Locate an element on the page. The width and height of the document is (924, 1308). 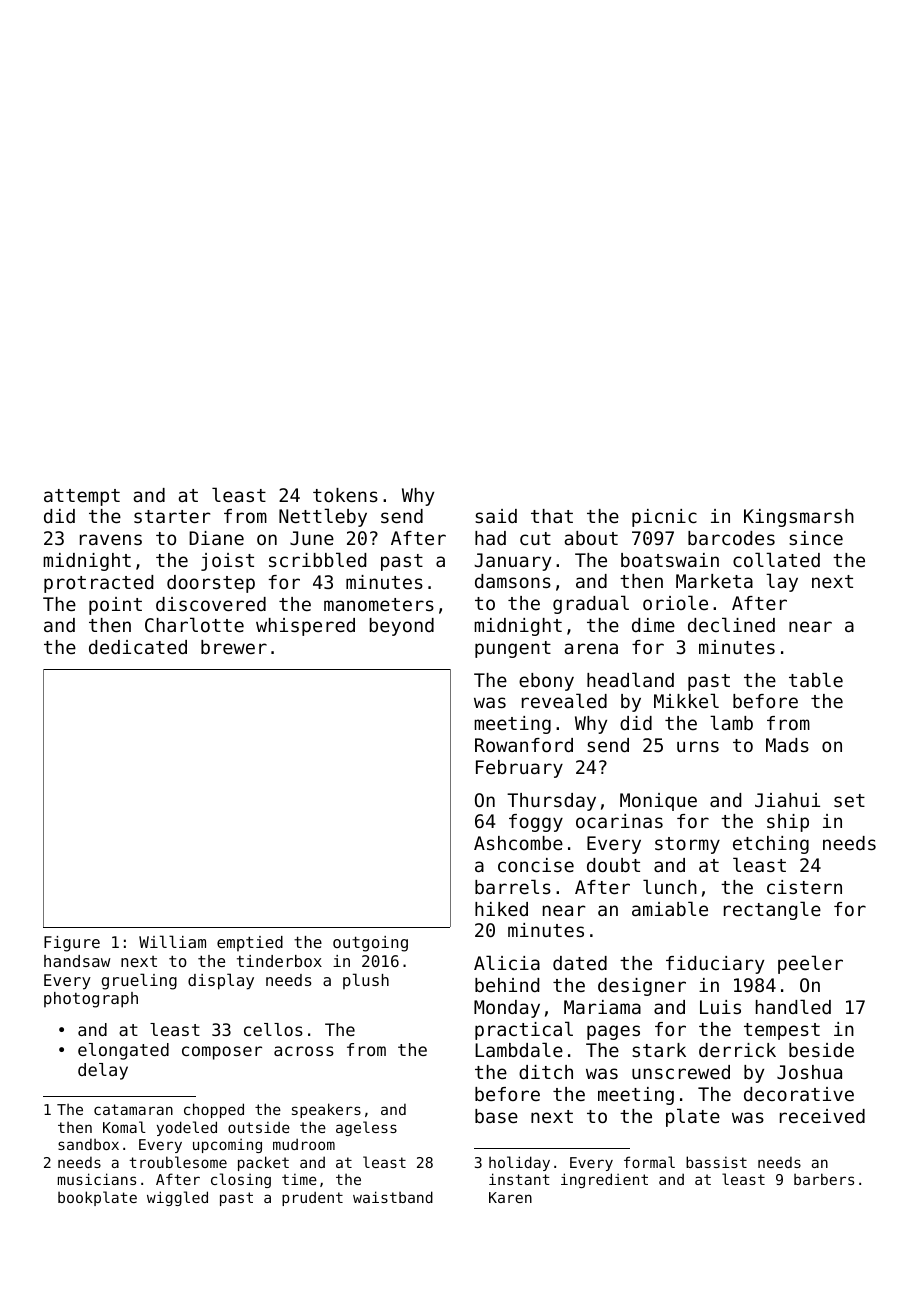
picnic is located at coordinates (664, 518).
